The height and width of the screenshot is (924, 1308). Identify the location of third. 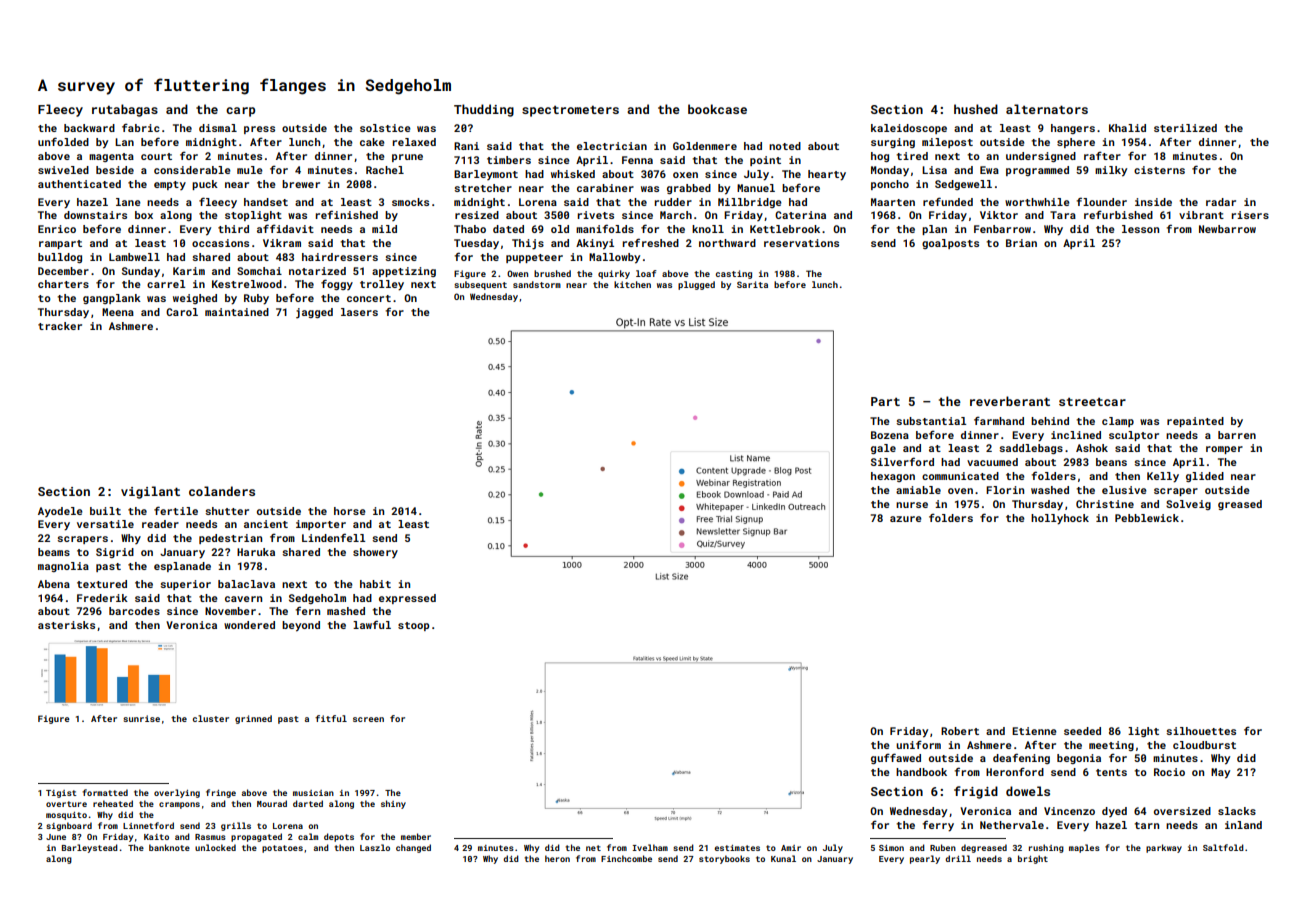
(233, 229).
